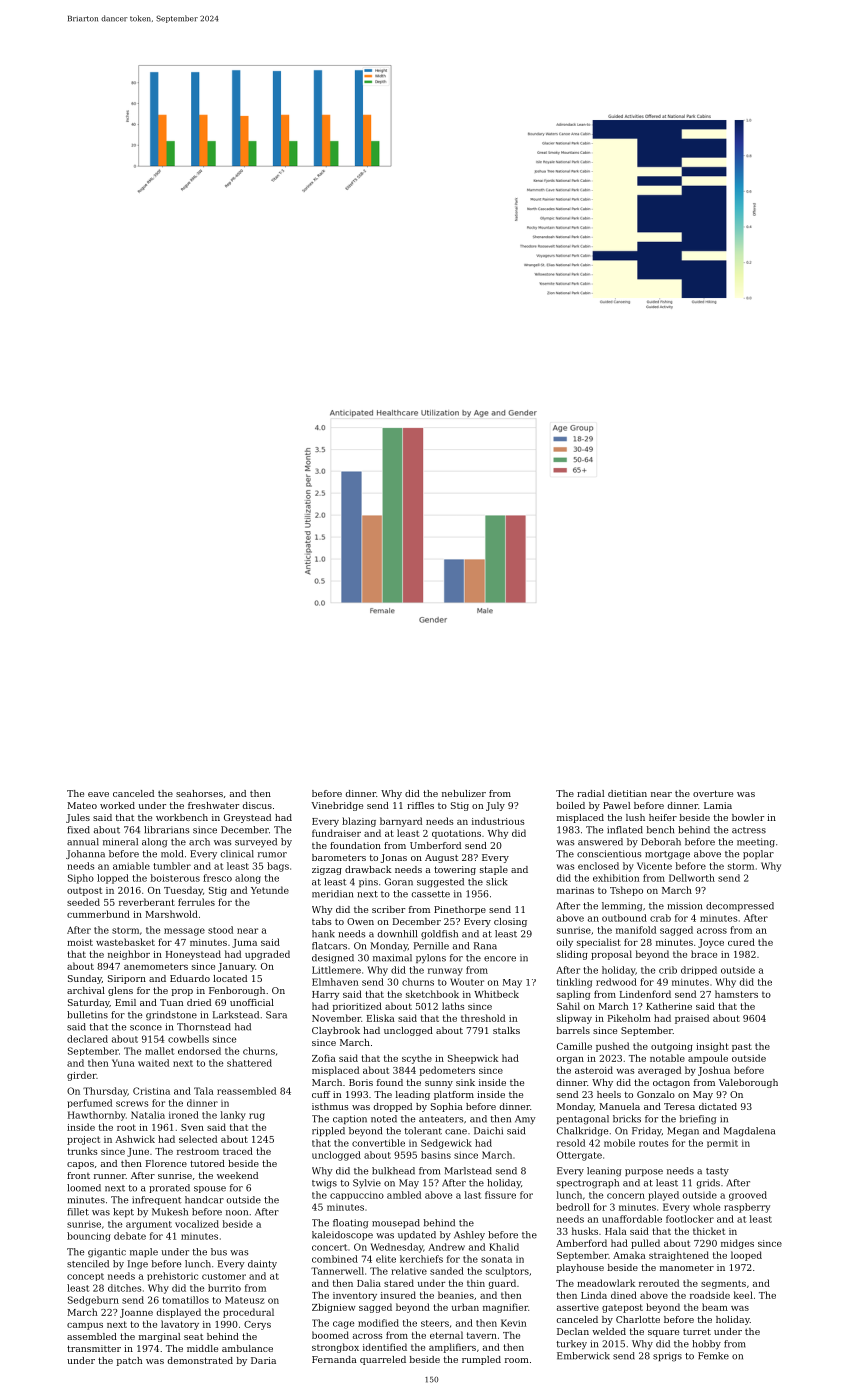 The image size is (849, 1400). Describe the element at coordinates (78, 1212) in the page. I see `fillet` at that location.
